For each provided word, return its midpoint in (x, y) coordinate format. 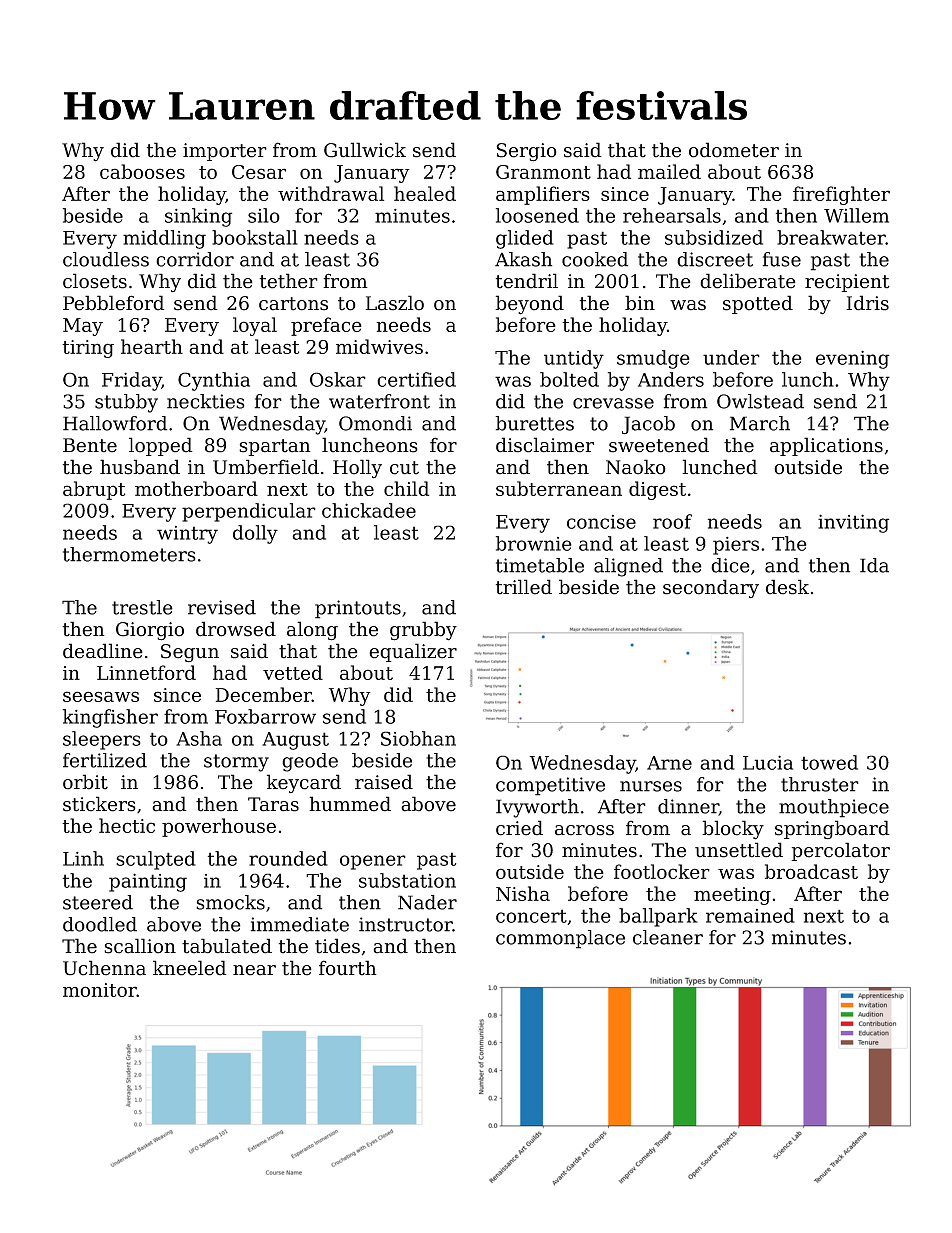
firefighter (841, 195)
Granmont (543, 172)
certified (416, 379)
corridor (195, 259)
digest (657, 490)
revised (222, 607)
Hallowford (115, 423)
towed (829, 762)
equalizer (413, 652)
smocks (230, 902)
